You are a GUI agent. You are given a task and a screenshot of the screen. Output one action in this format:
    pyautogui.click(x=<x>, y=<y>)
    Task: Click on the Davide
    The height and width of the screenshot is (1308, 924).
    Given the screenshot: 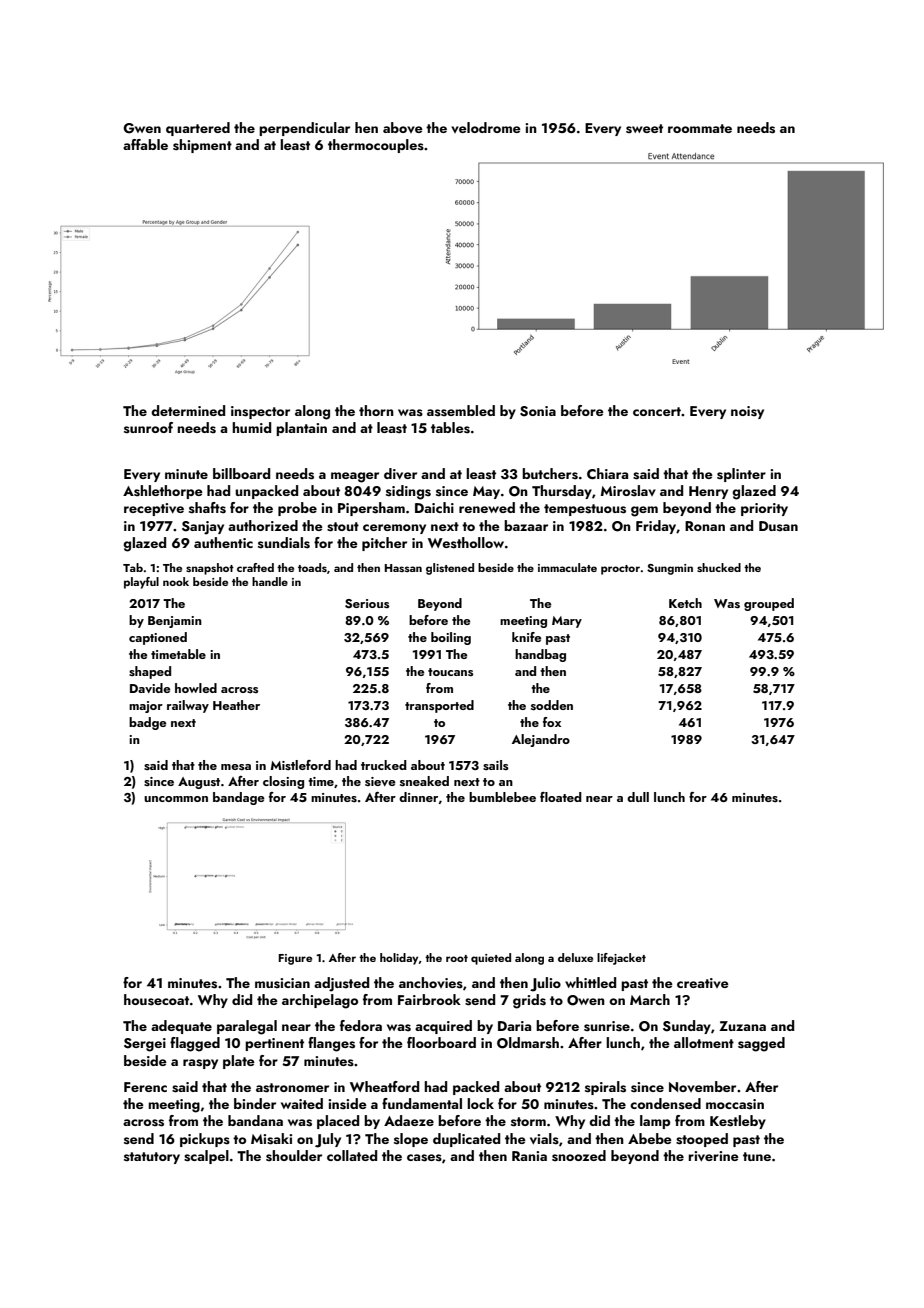 What is the action you would take?
    pyautogui.click(x=150, y=688)
